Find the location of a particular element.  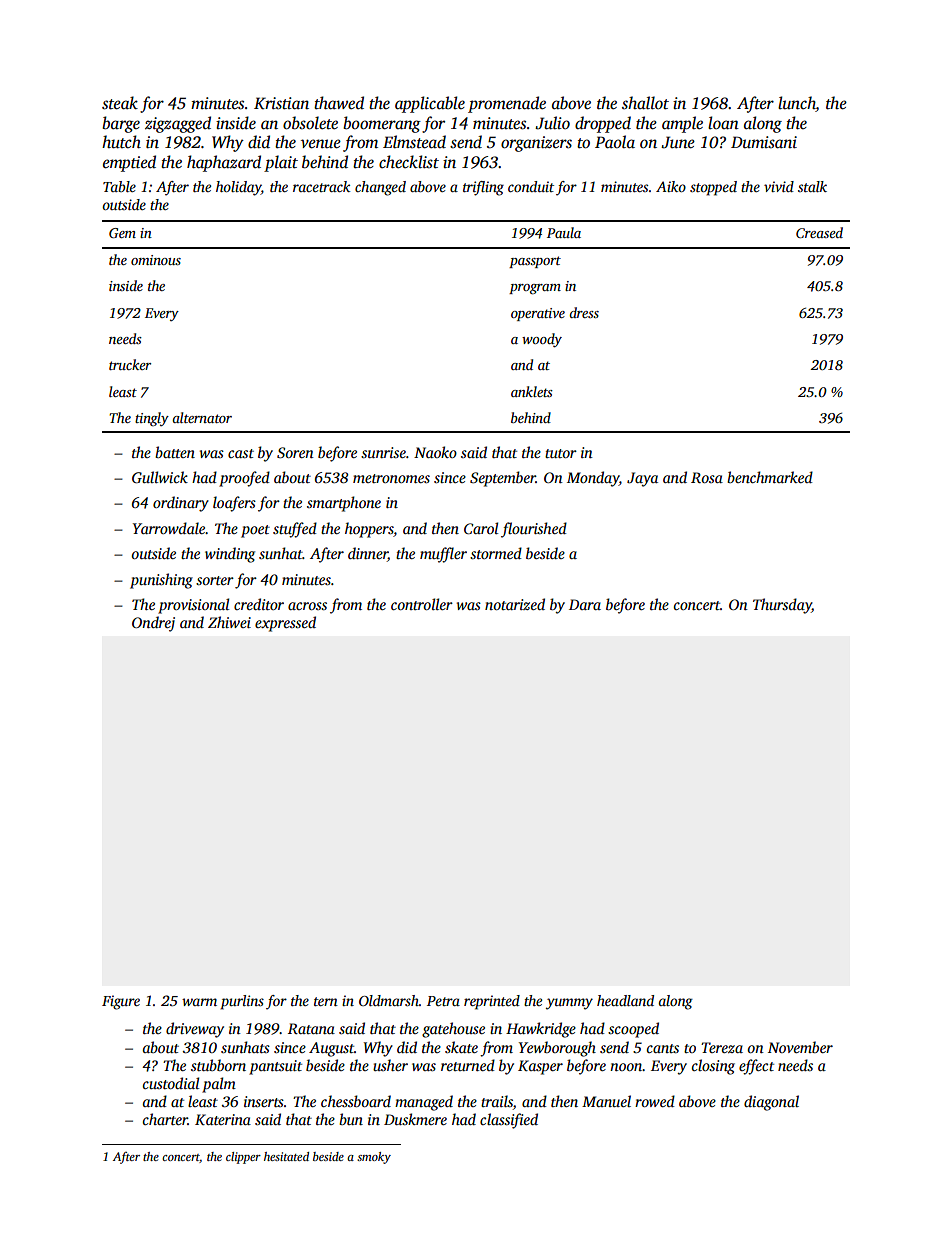

Kristian is located at coordinates (281, 103).
